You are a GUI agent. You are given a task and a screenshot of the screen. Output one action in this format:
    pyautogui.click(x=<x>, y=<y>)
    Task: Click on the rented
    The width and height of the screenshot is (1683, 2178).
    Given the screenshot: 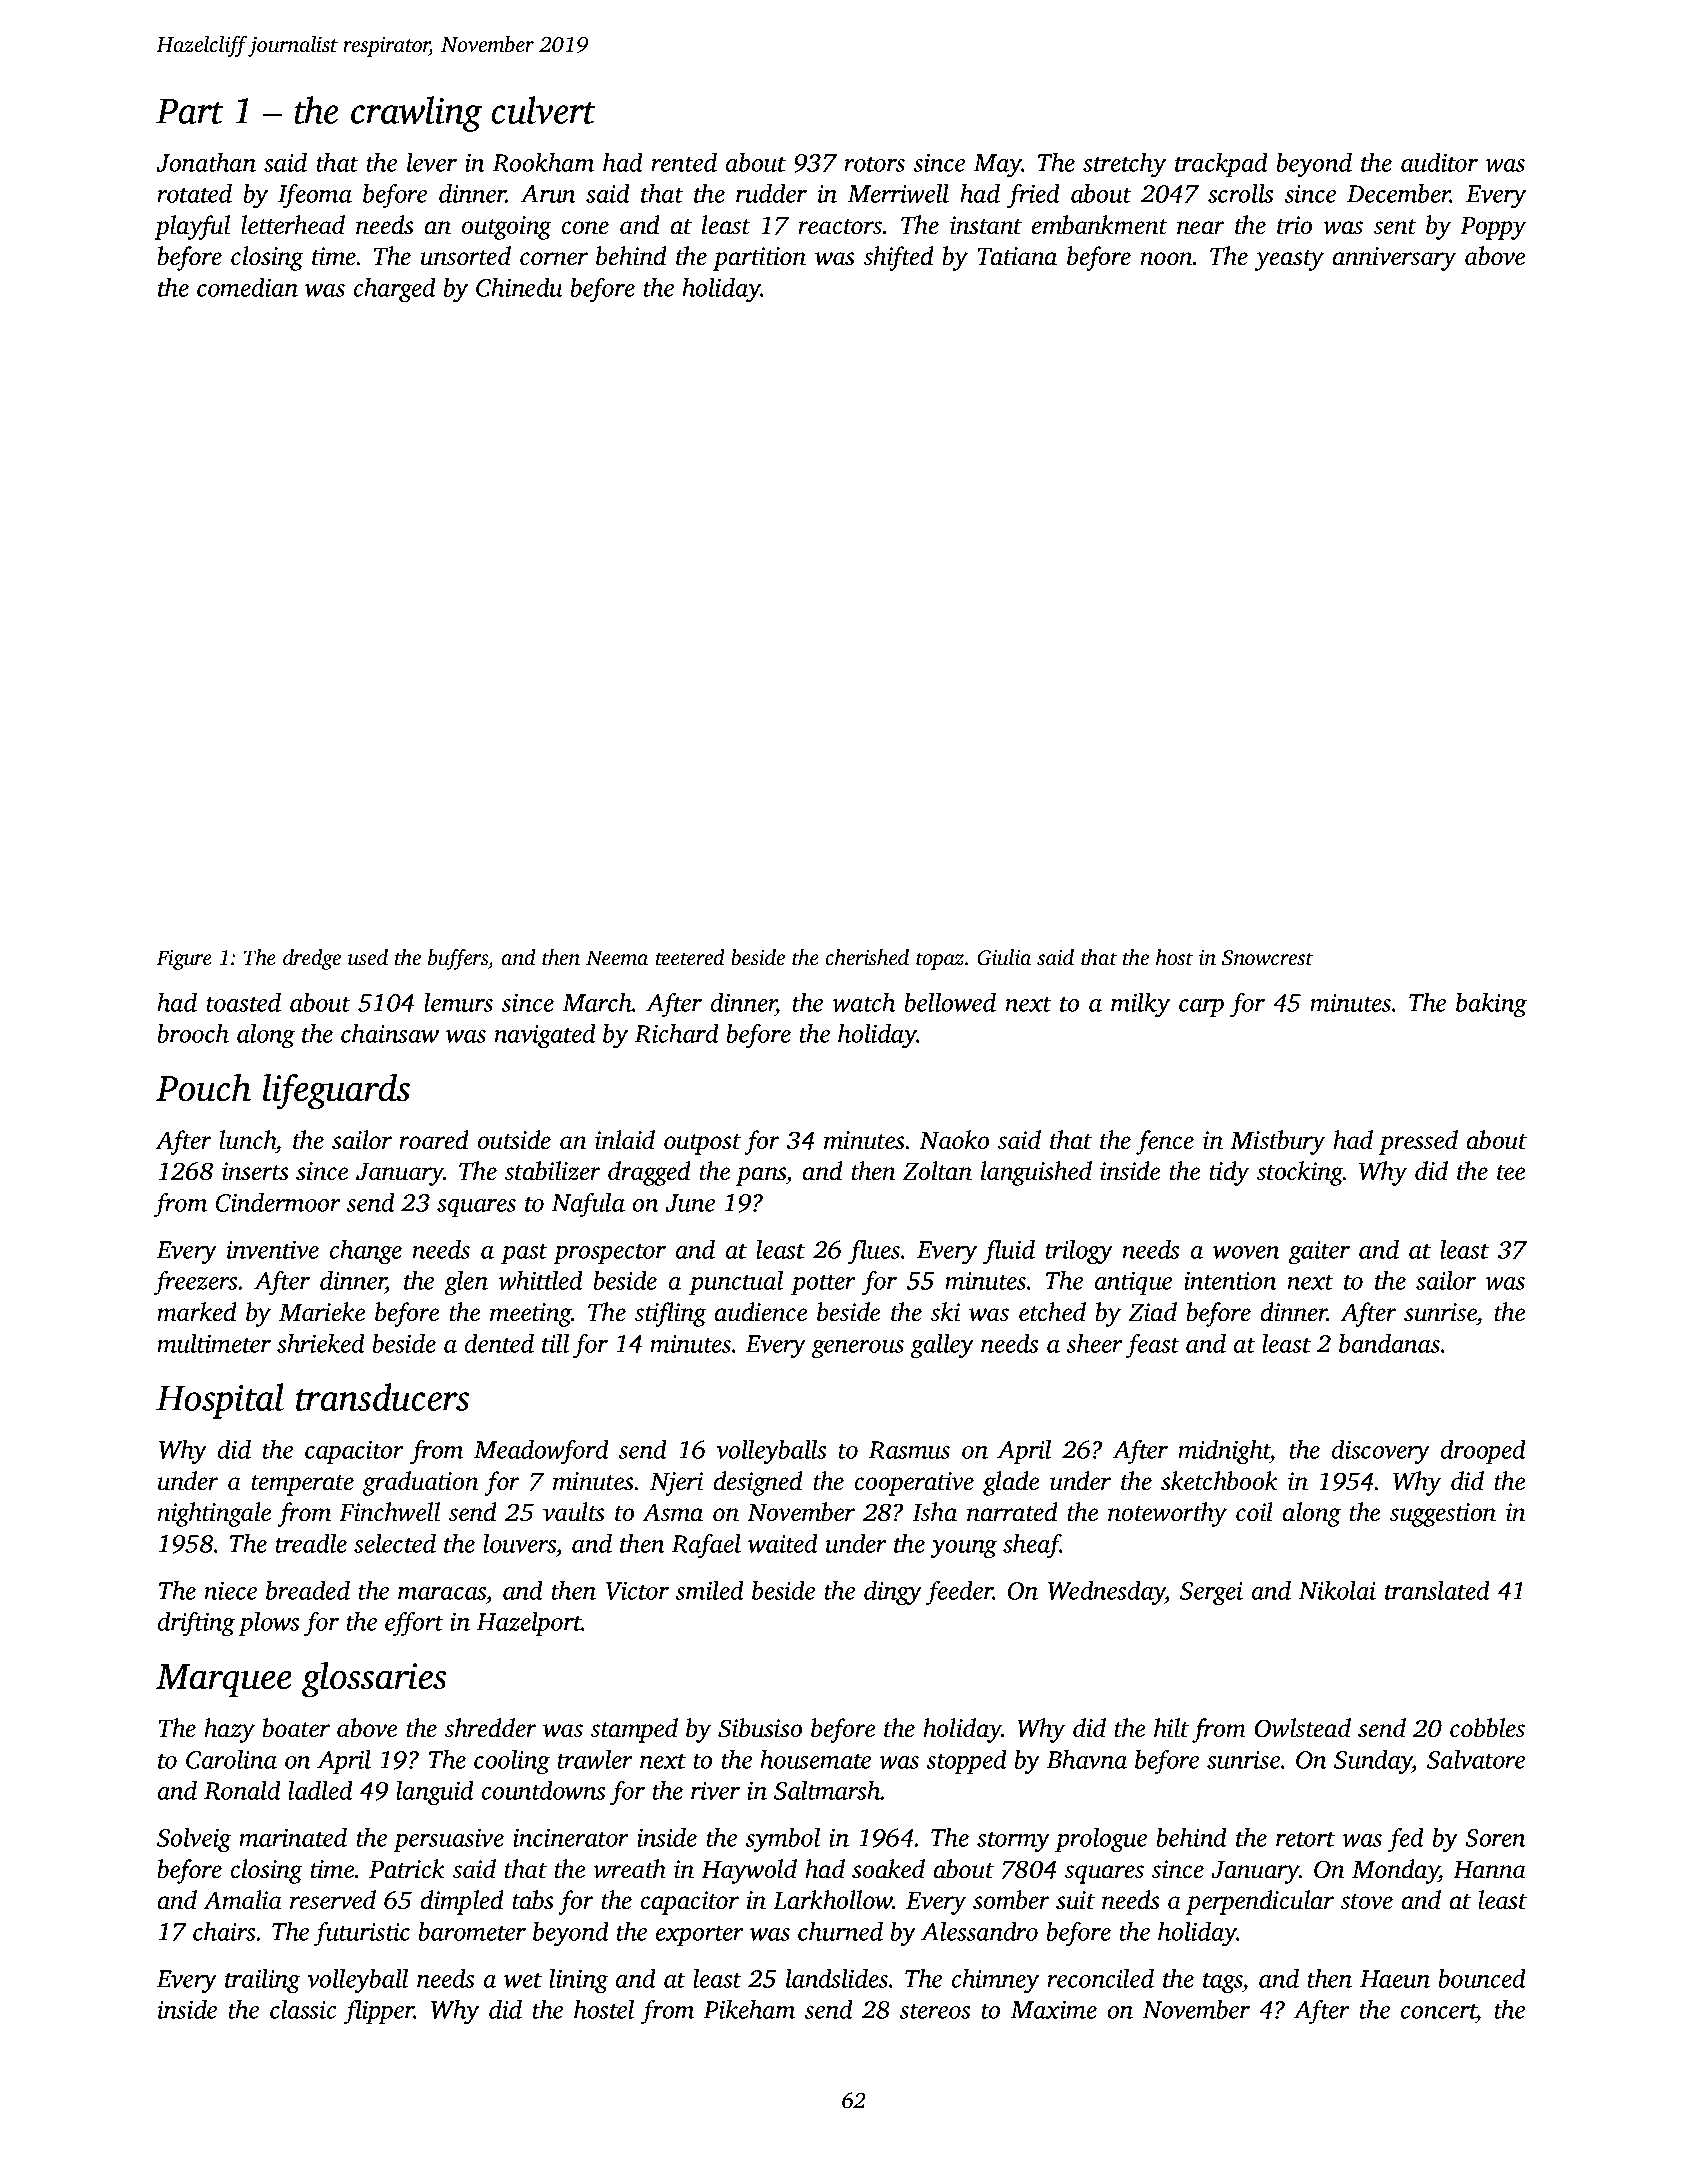 What is the action you would take?
    pyautogui.click(x=684, y=162)
